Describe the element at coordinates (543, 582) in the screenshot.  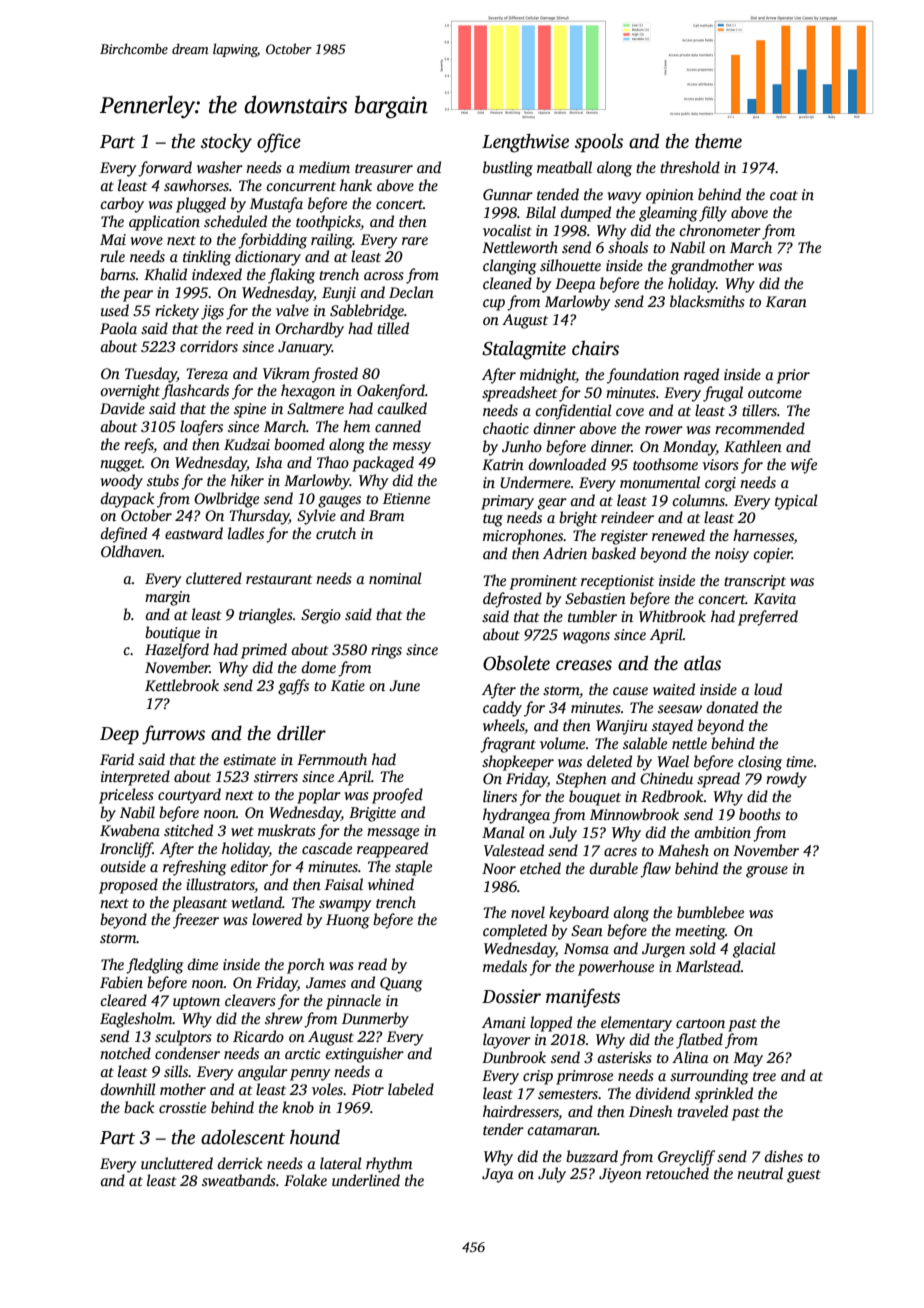
I see `prominent` at that location.
